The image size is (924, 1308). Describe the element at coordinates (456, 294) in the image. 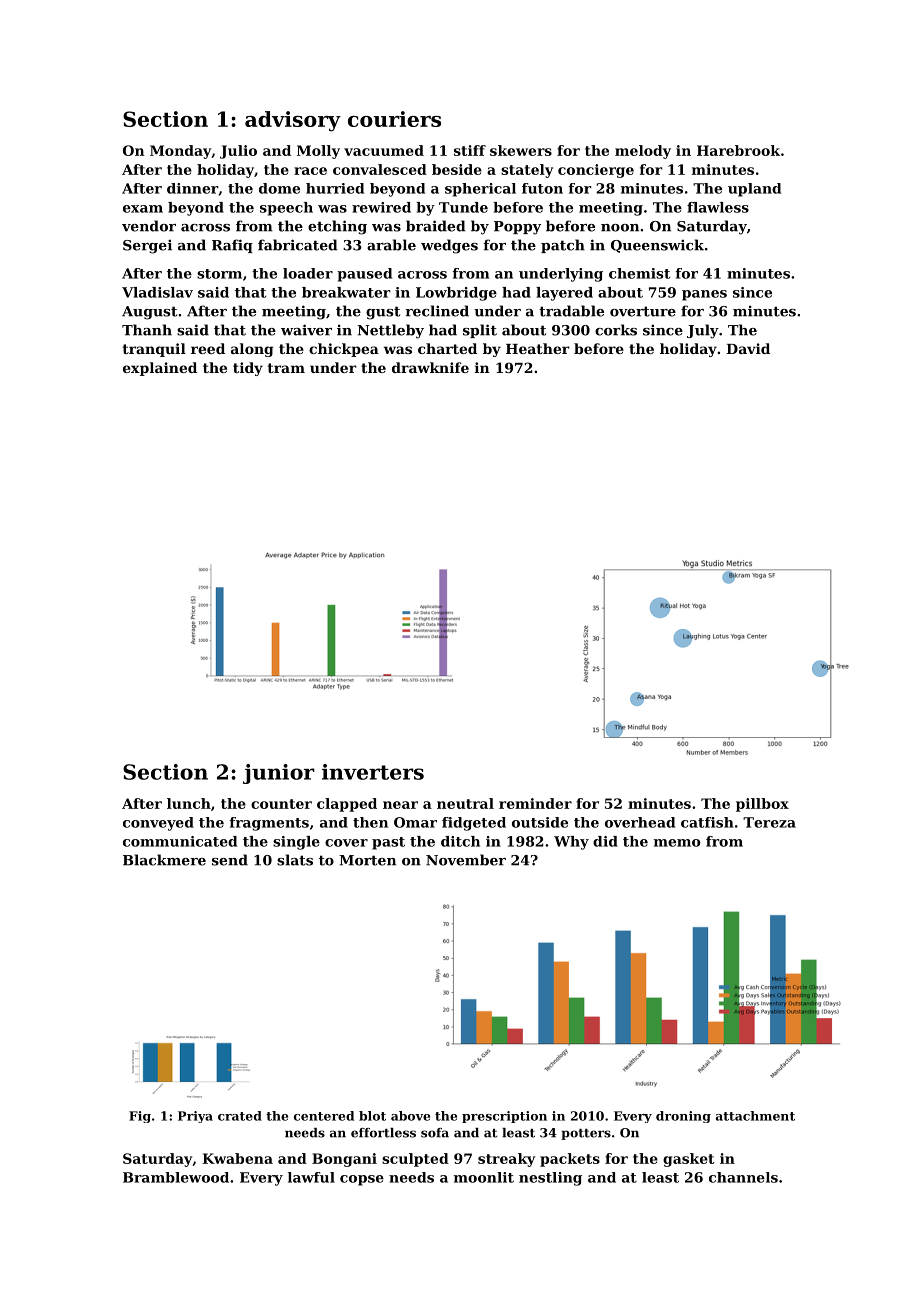

I see `Lowbridge` at that location.
